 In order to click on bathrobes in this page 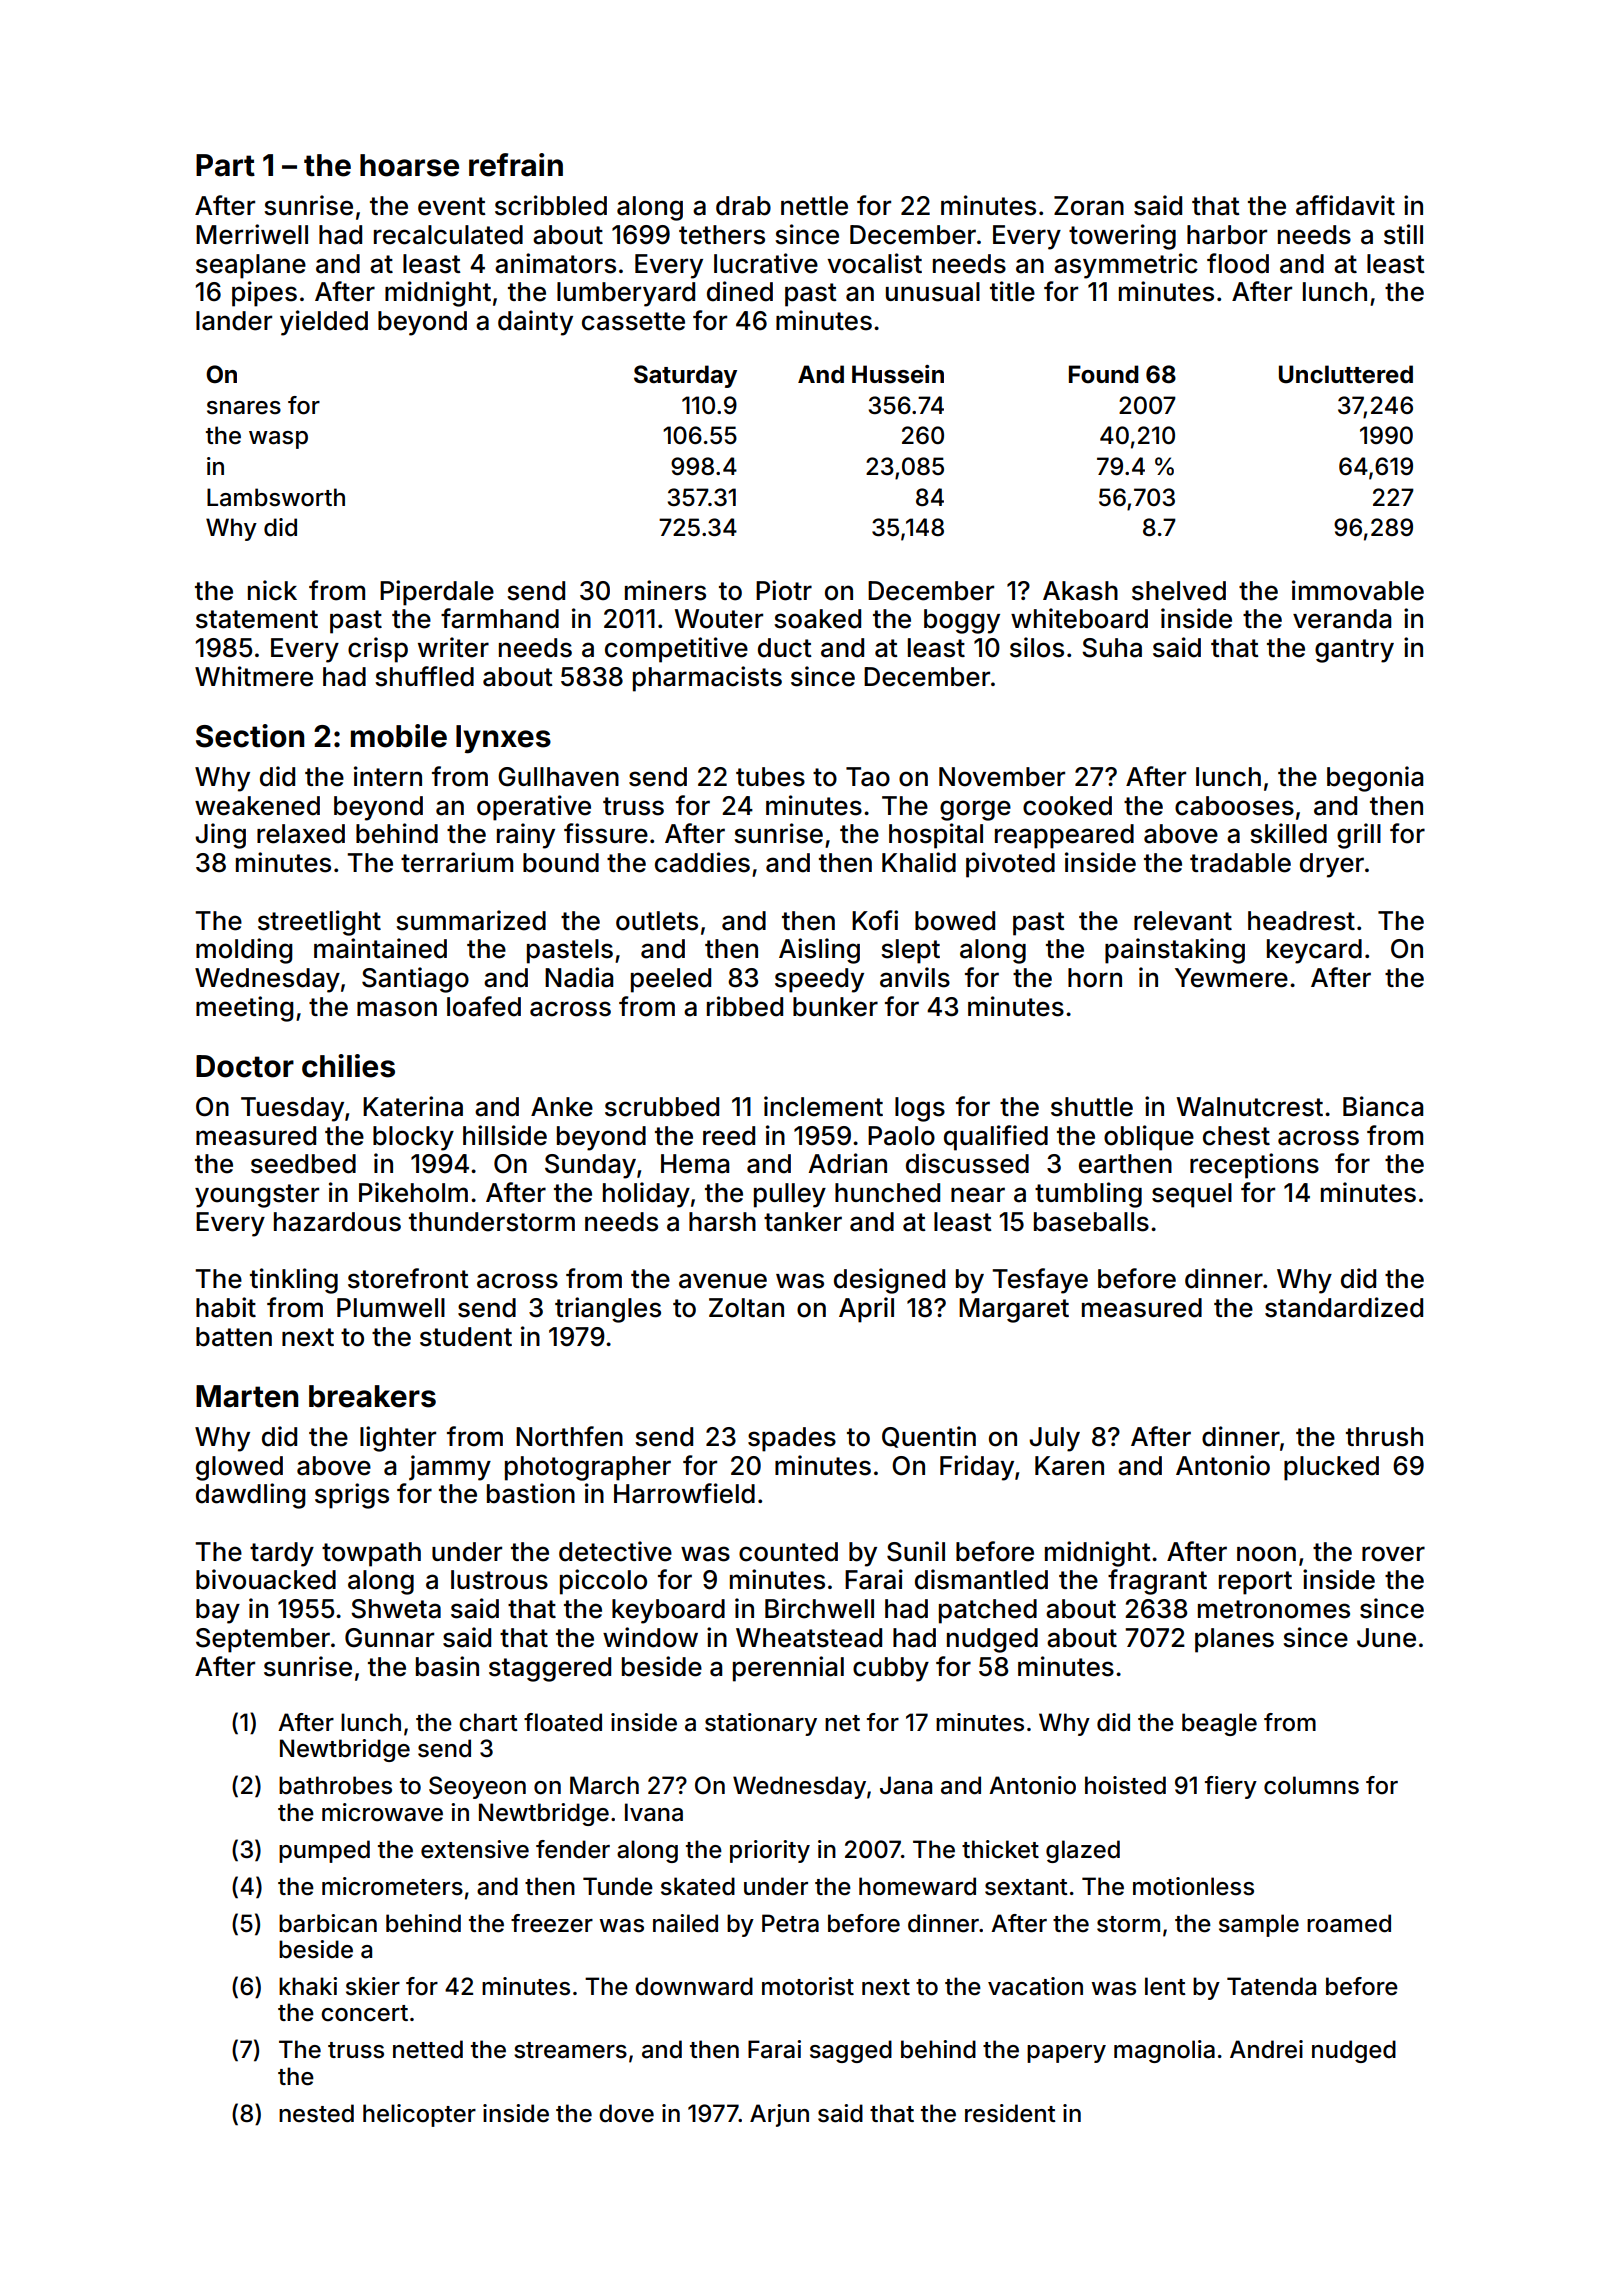, I will do `click(335, 1785)`.
